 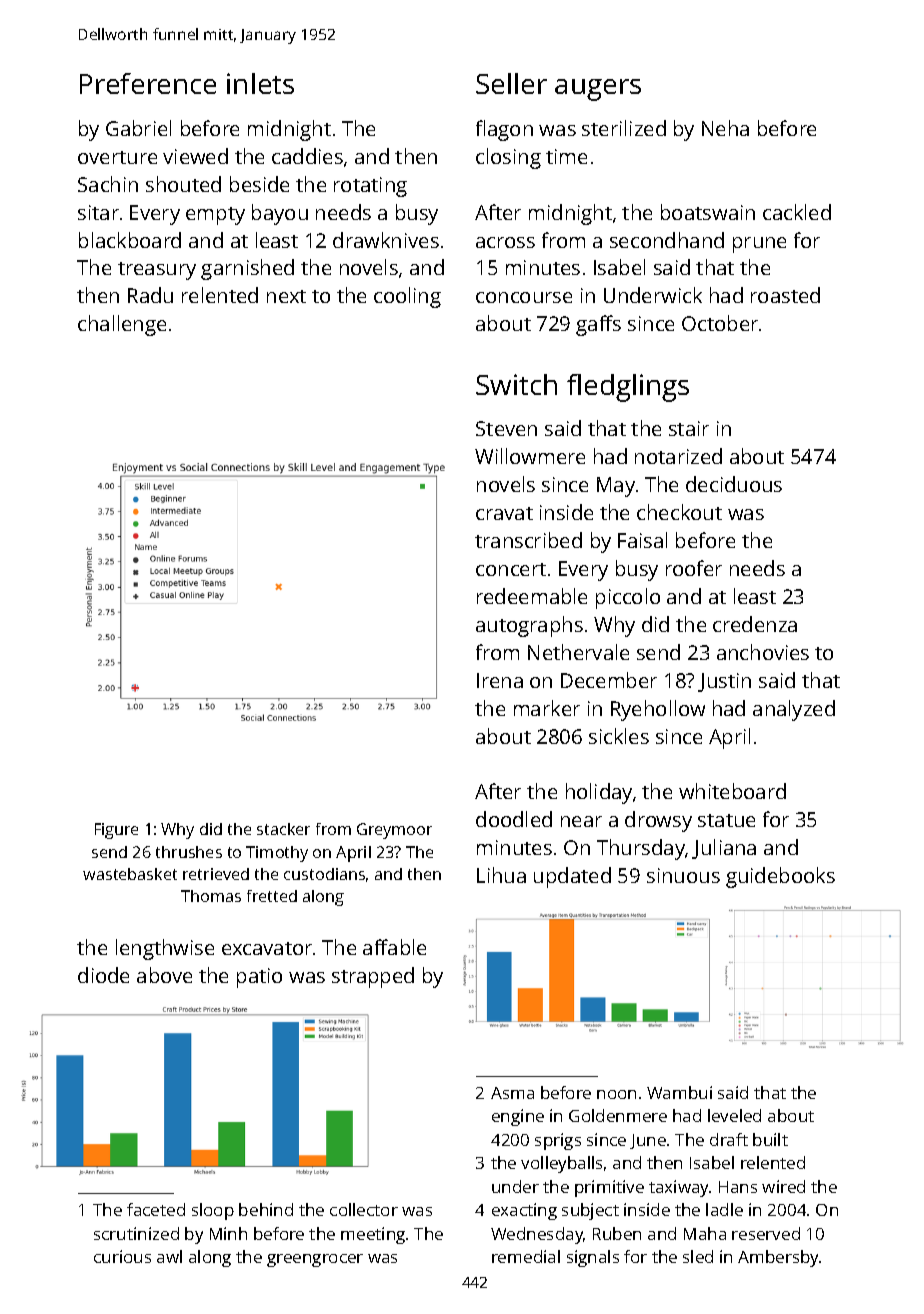 What do you see at coordinates (150, 295) in the screenshot?
I see `Radu` at bounding box center [150, 295].
